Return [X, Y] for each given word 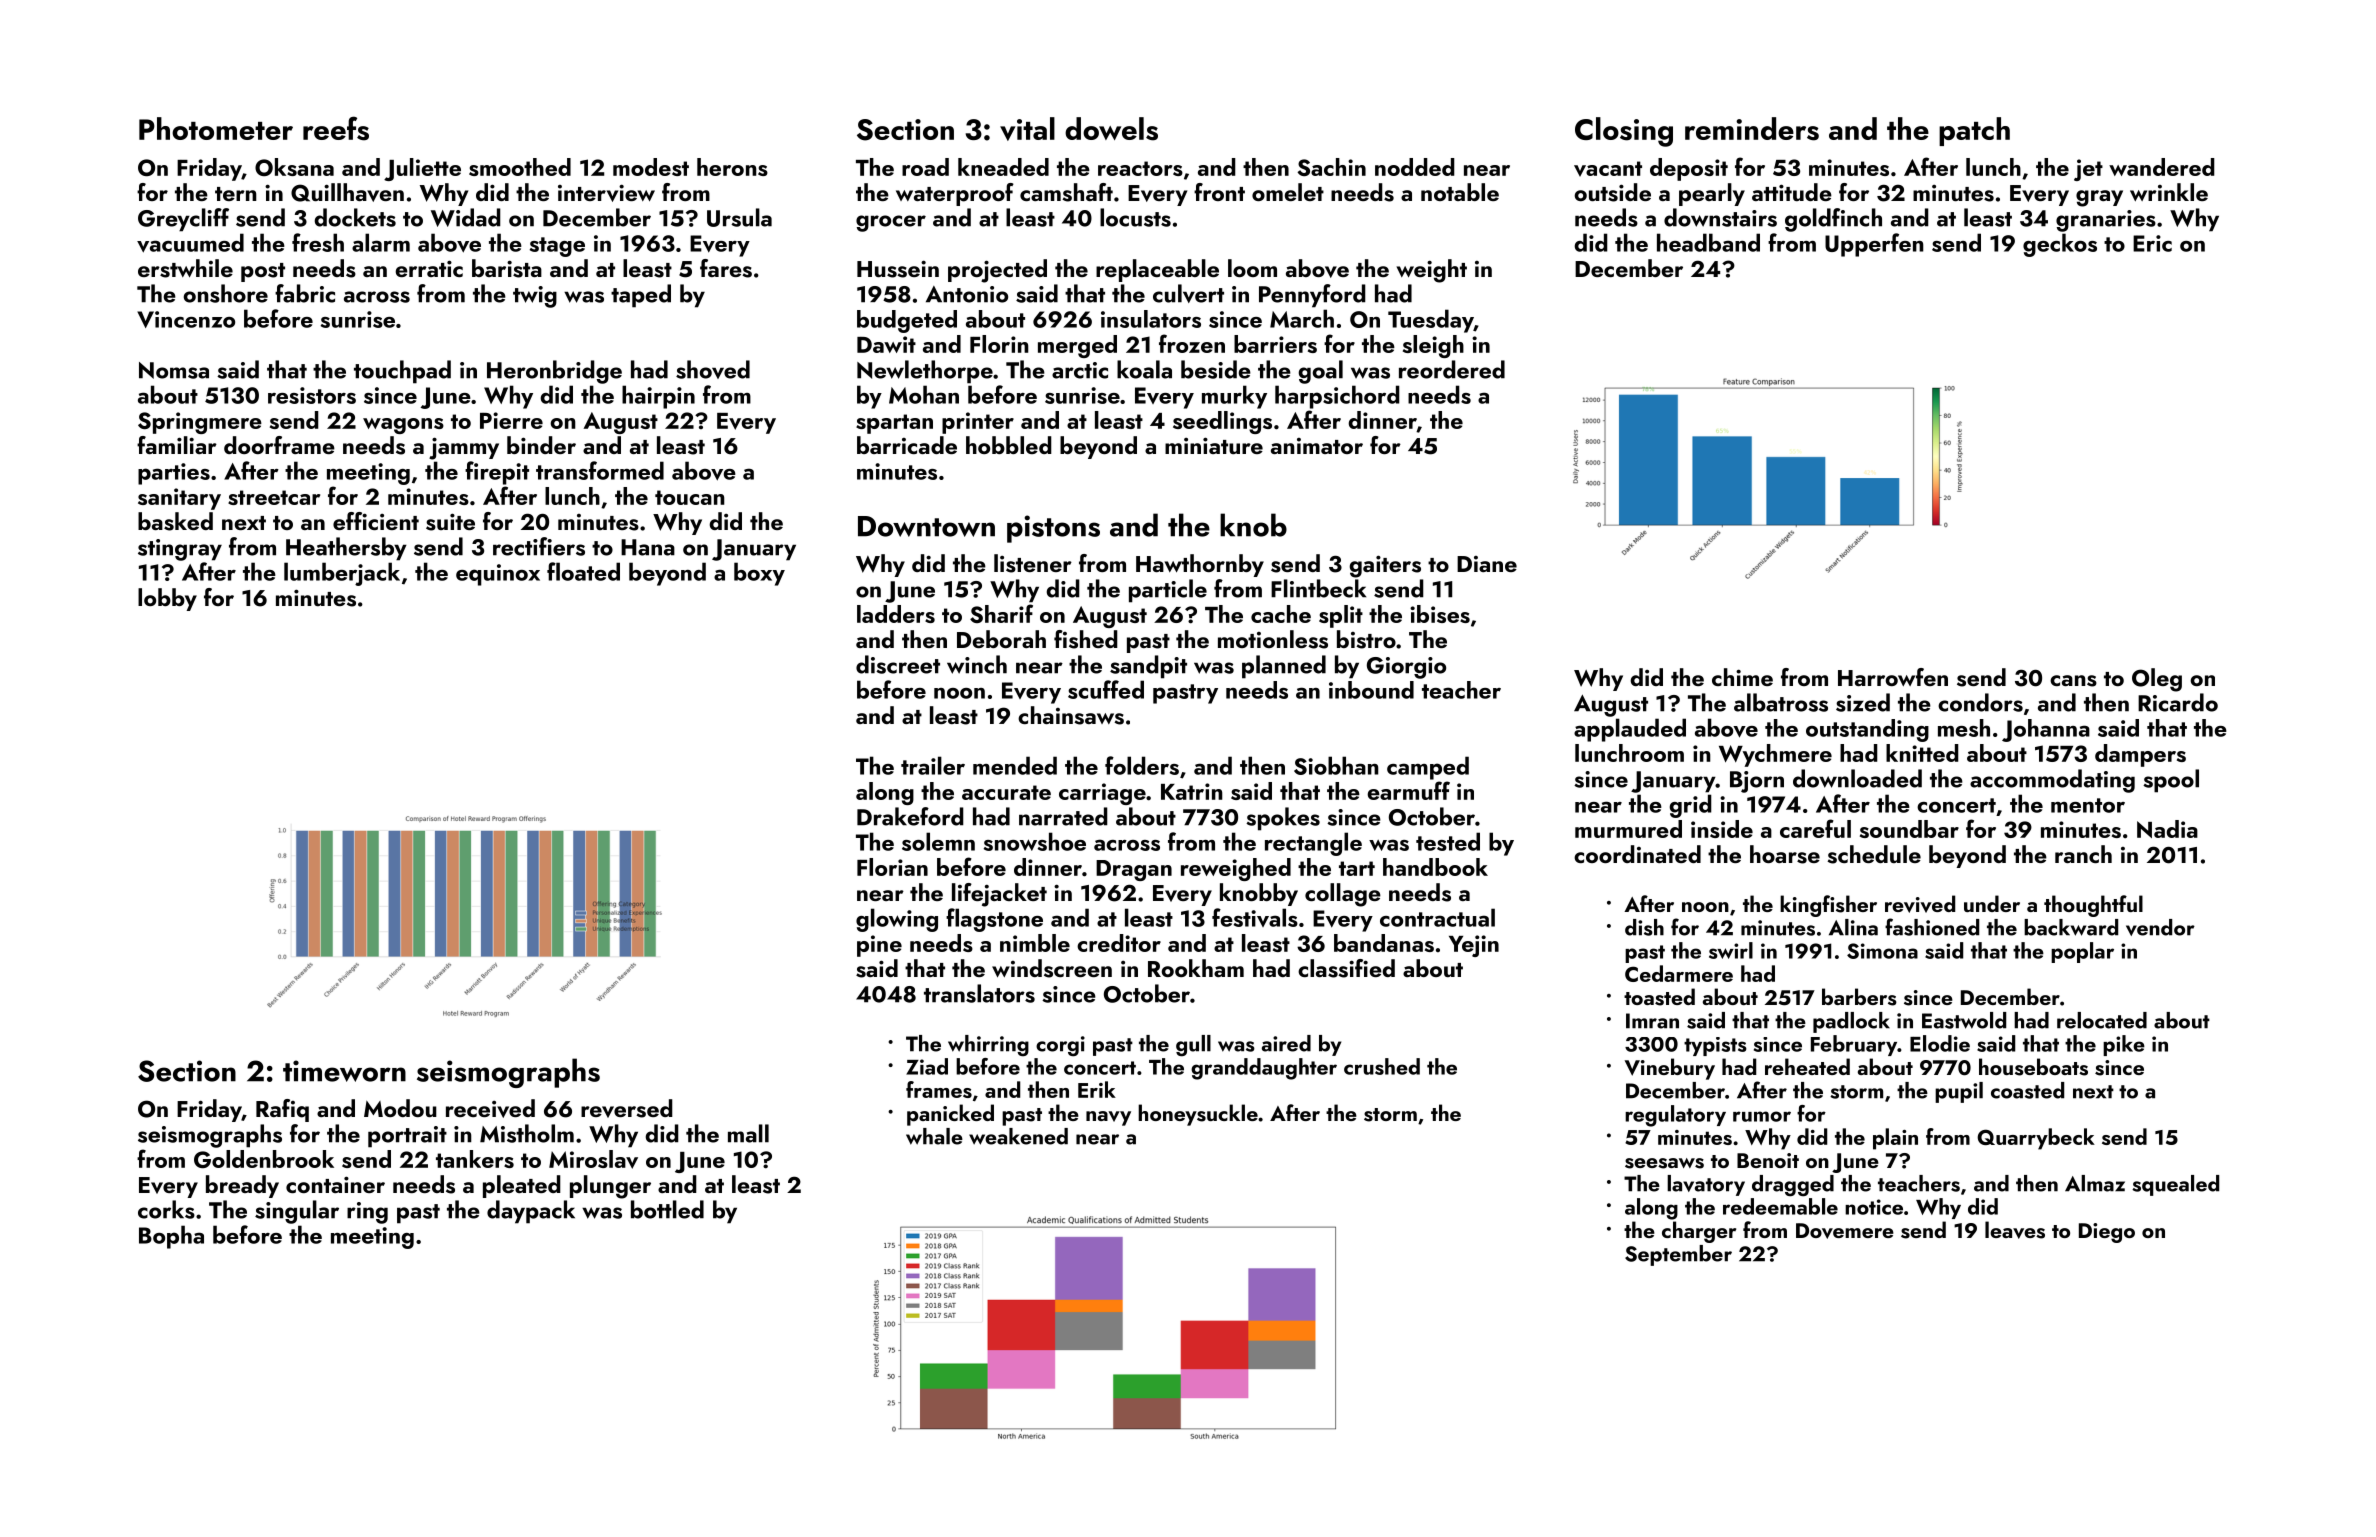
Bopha [171, 1237]
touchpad [402, 372]
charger [1699, 1232]
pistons [1053, 529]
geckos [2060, 245]
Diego [2107, 1233]
